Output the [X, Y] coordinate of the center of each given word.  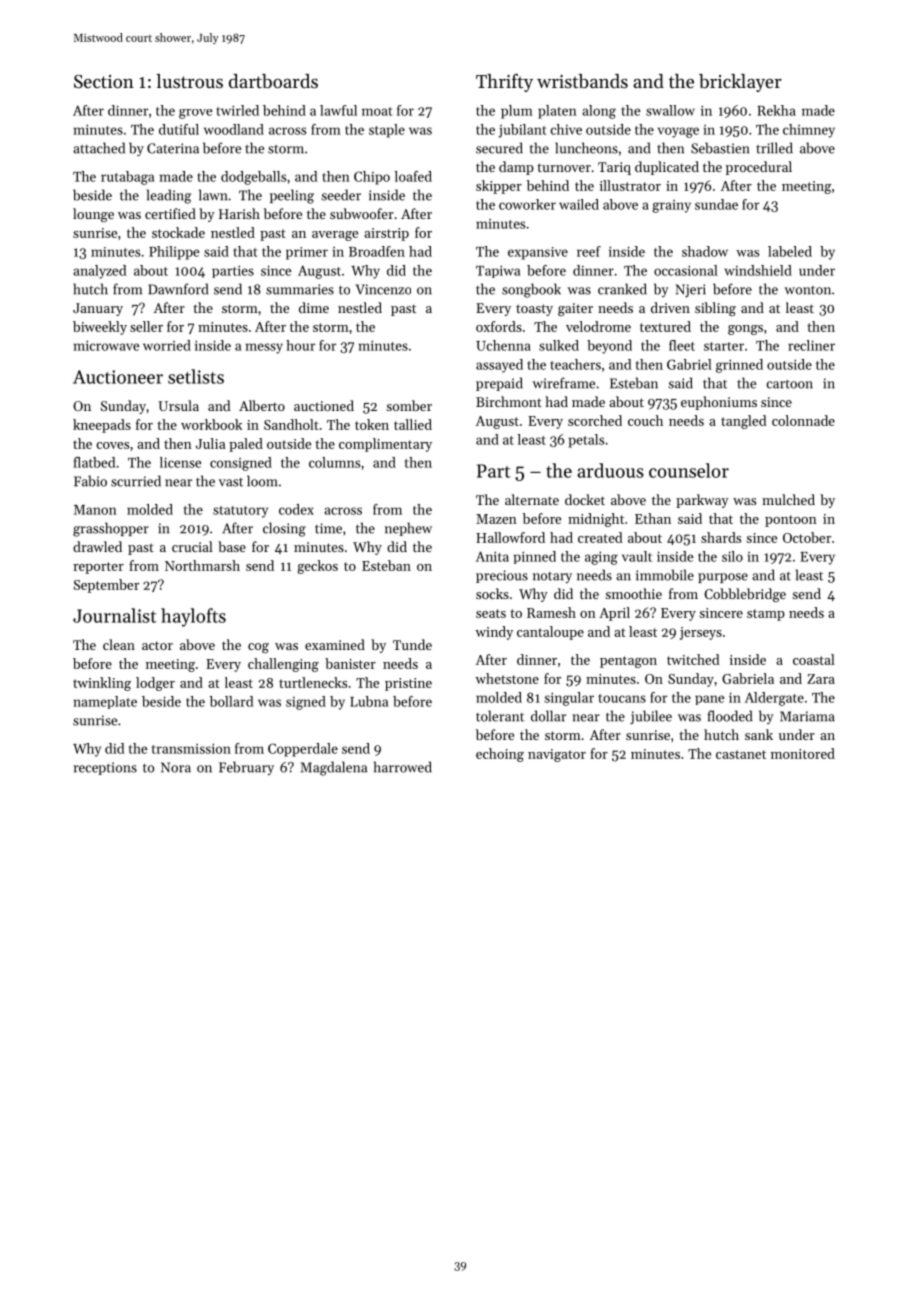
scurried [136, 481]
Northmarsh [202, 565]
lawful [338, 110]
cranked [622, 289]
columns [334, 462]
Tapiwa [498, 271]
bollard [231, 701]
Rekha [776, 110]
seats [491, 613]
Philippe [174, 253]
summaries [300, 289]
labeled [790, 251]
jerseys [701, 633]
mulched [788, 499]
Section [104, 81]
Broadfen [377, 251]
